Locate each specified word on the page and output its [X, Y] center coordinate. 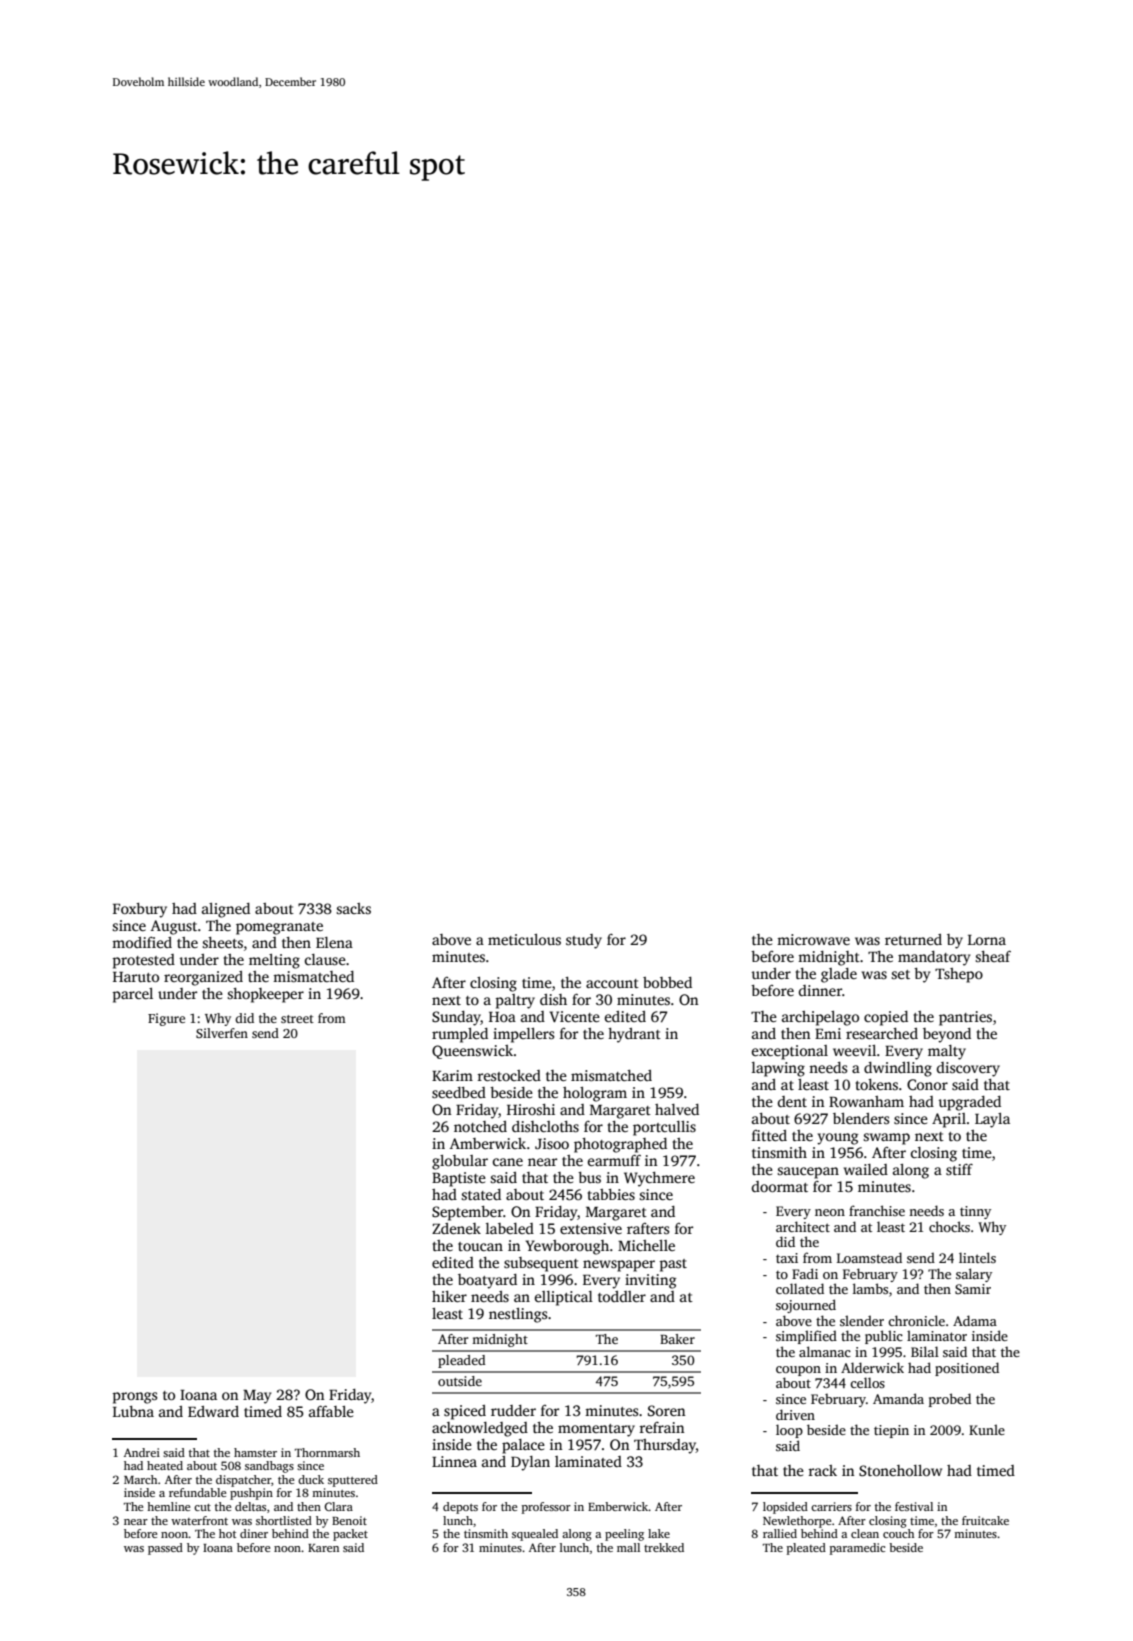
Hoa [502, 1017]
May [257, 1397]
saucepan [808, 1173]
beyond [947, 1035]
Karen [323, 1548]
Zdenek [456, 1228]
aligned [226, 910]
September [467, 1213]
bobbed [667, 982]
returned [913, 939]
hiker [449, 1296]
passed [165, 1549]
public [884, 1337]
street [297, 1019]
